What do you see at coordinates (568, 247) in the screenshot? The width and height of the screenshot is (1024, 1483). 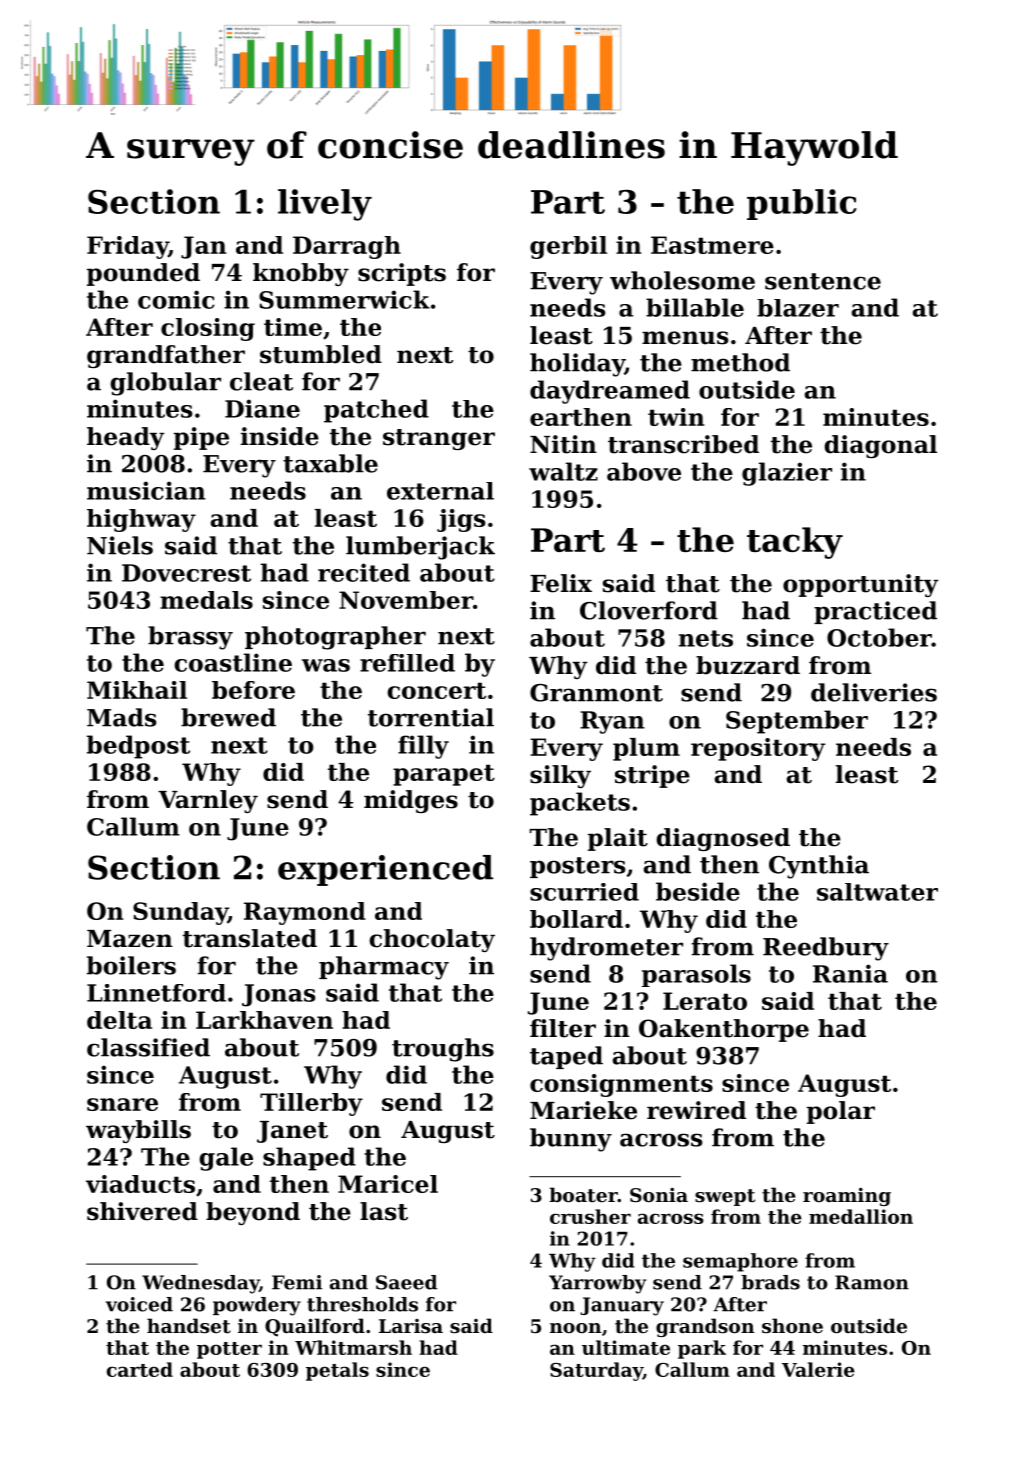 I see `gerbil` at bounding box center [568, 247].
